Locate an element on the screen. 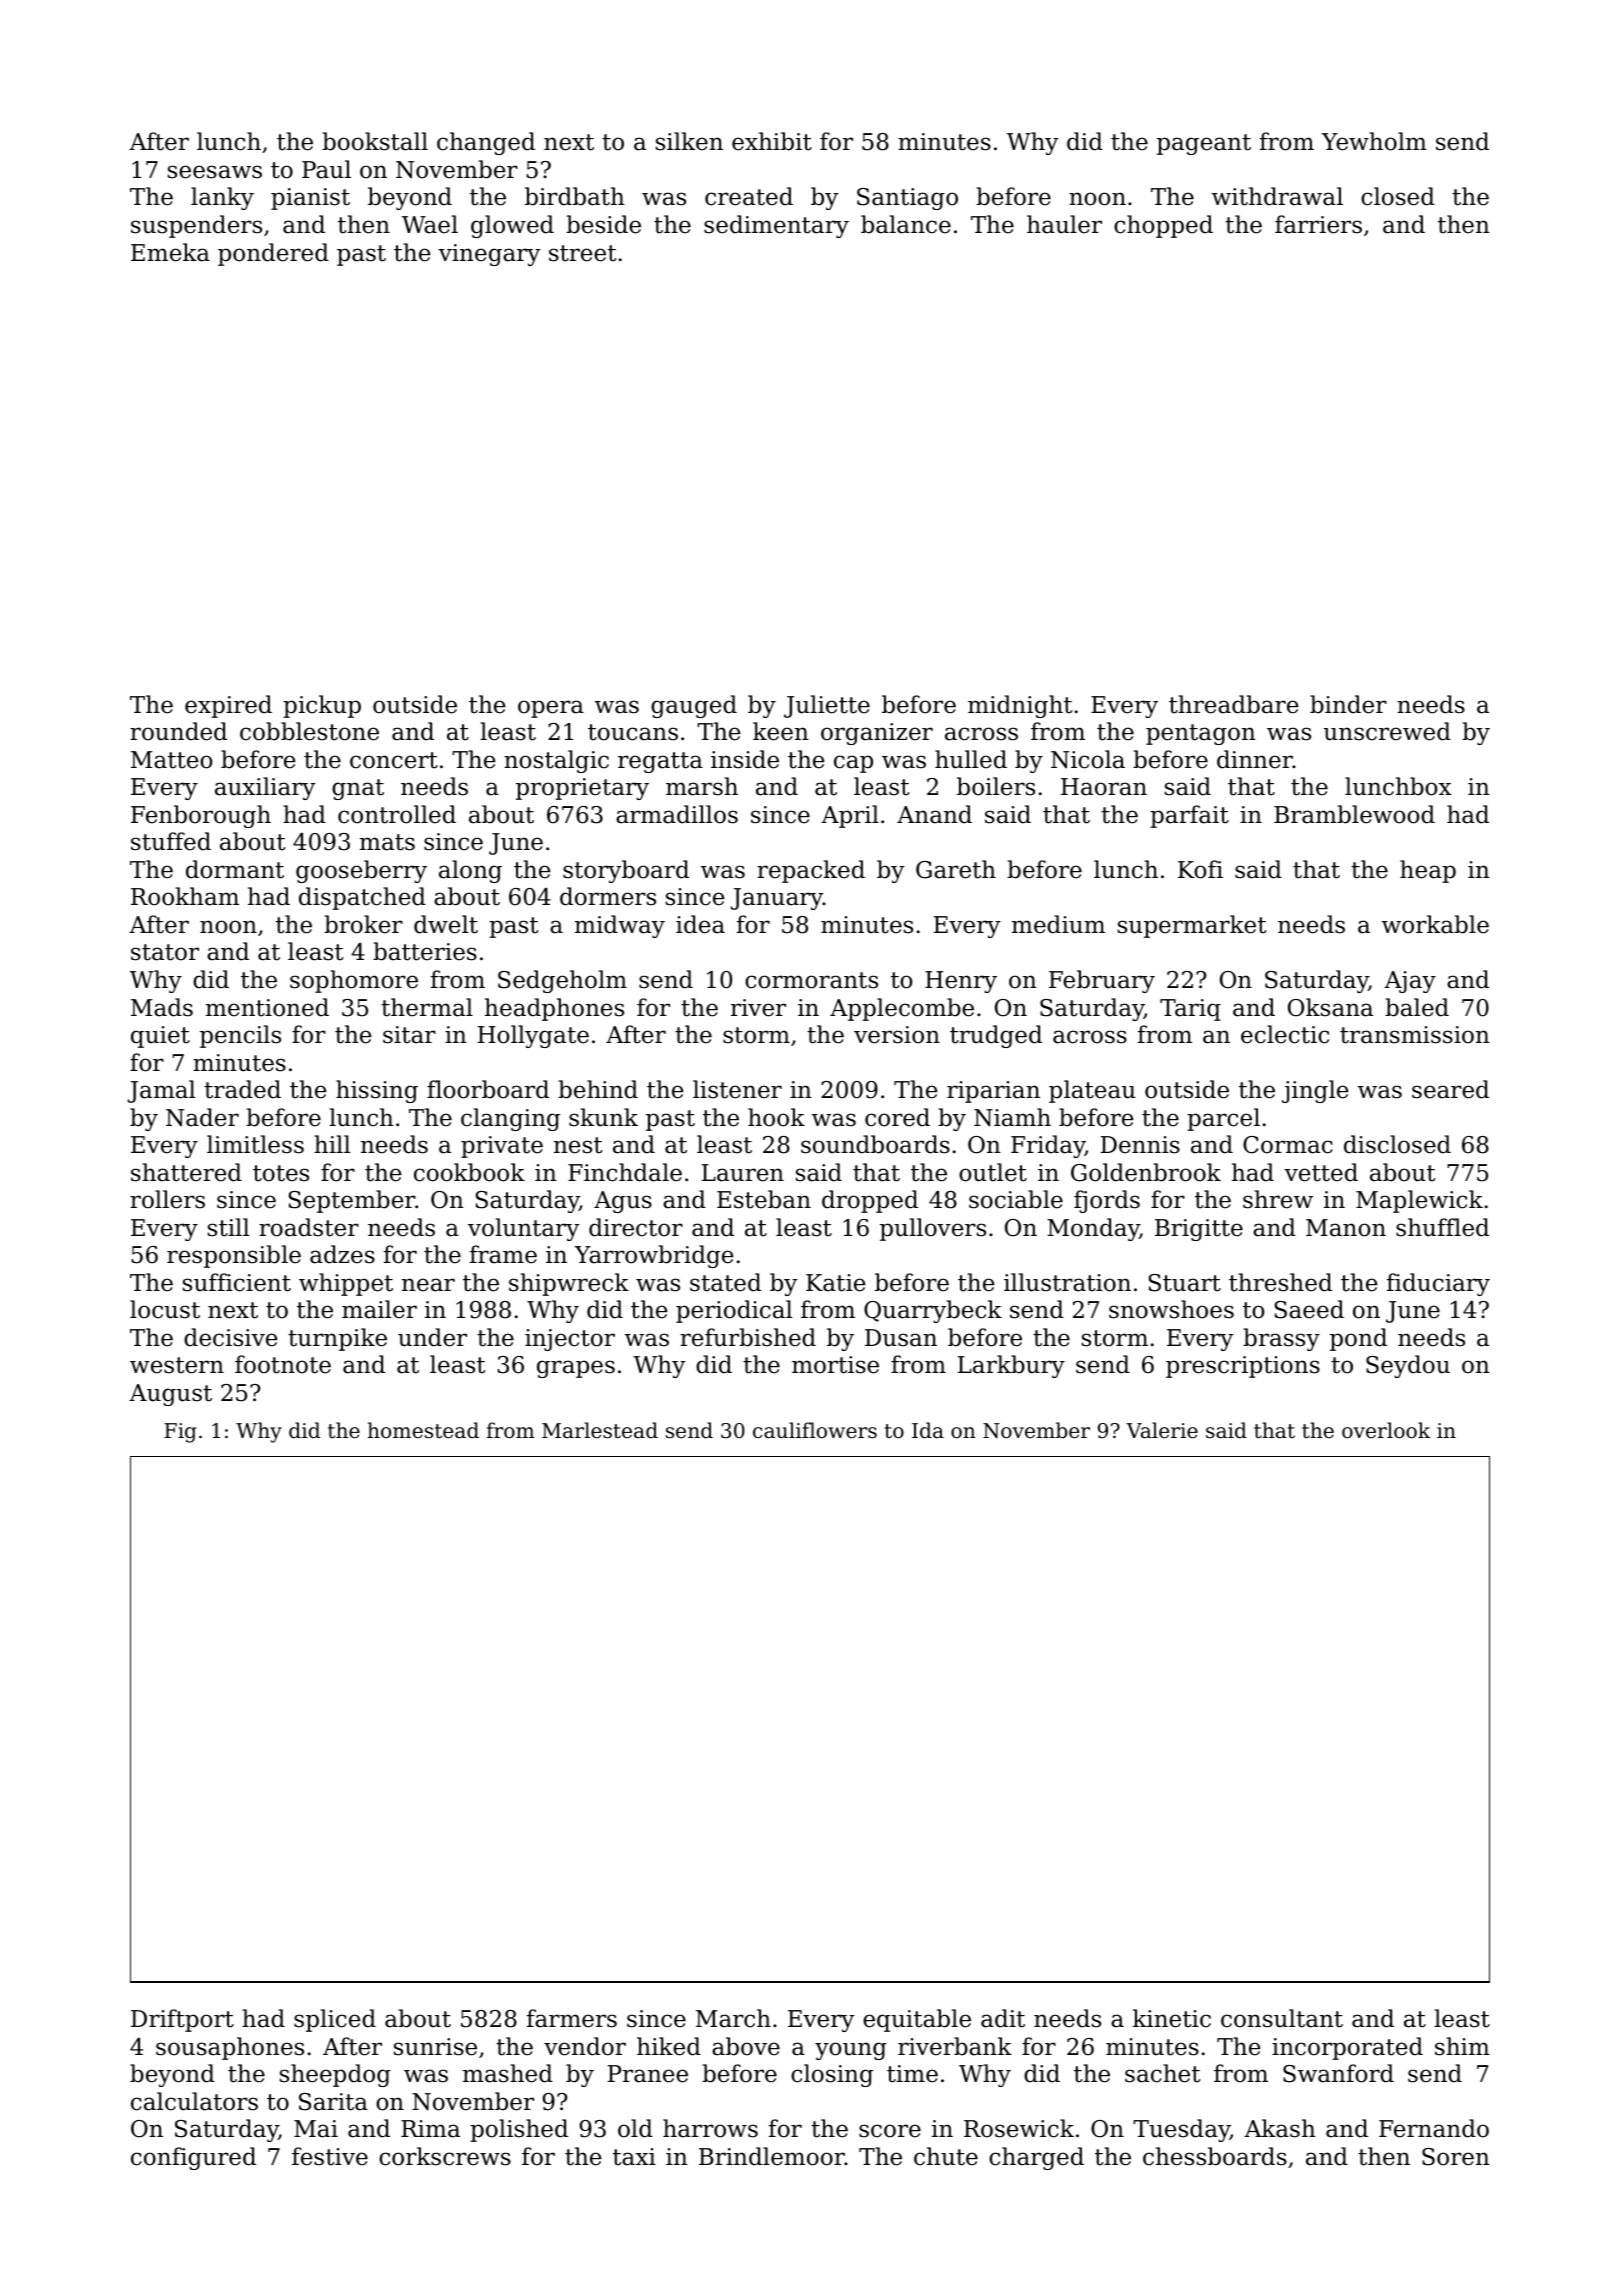 Image resolution: width=1620 pixels, height=2292 pixels. young is located at coordinates (851, 2051).
